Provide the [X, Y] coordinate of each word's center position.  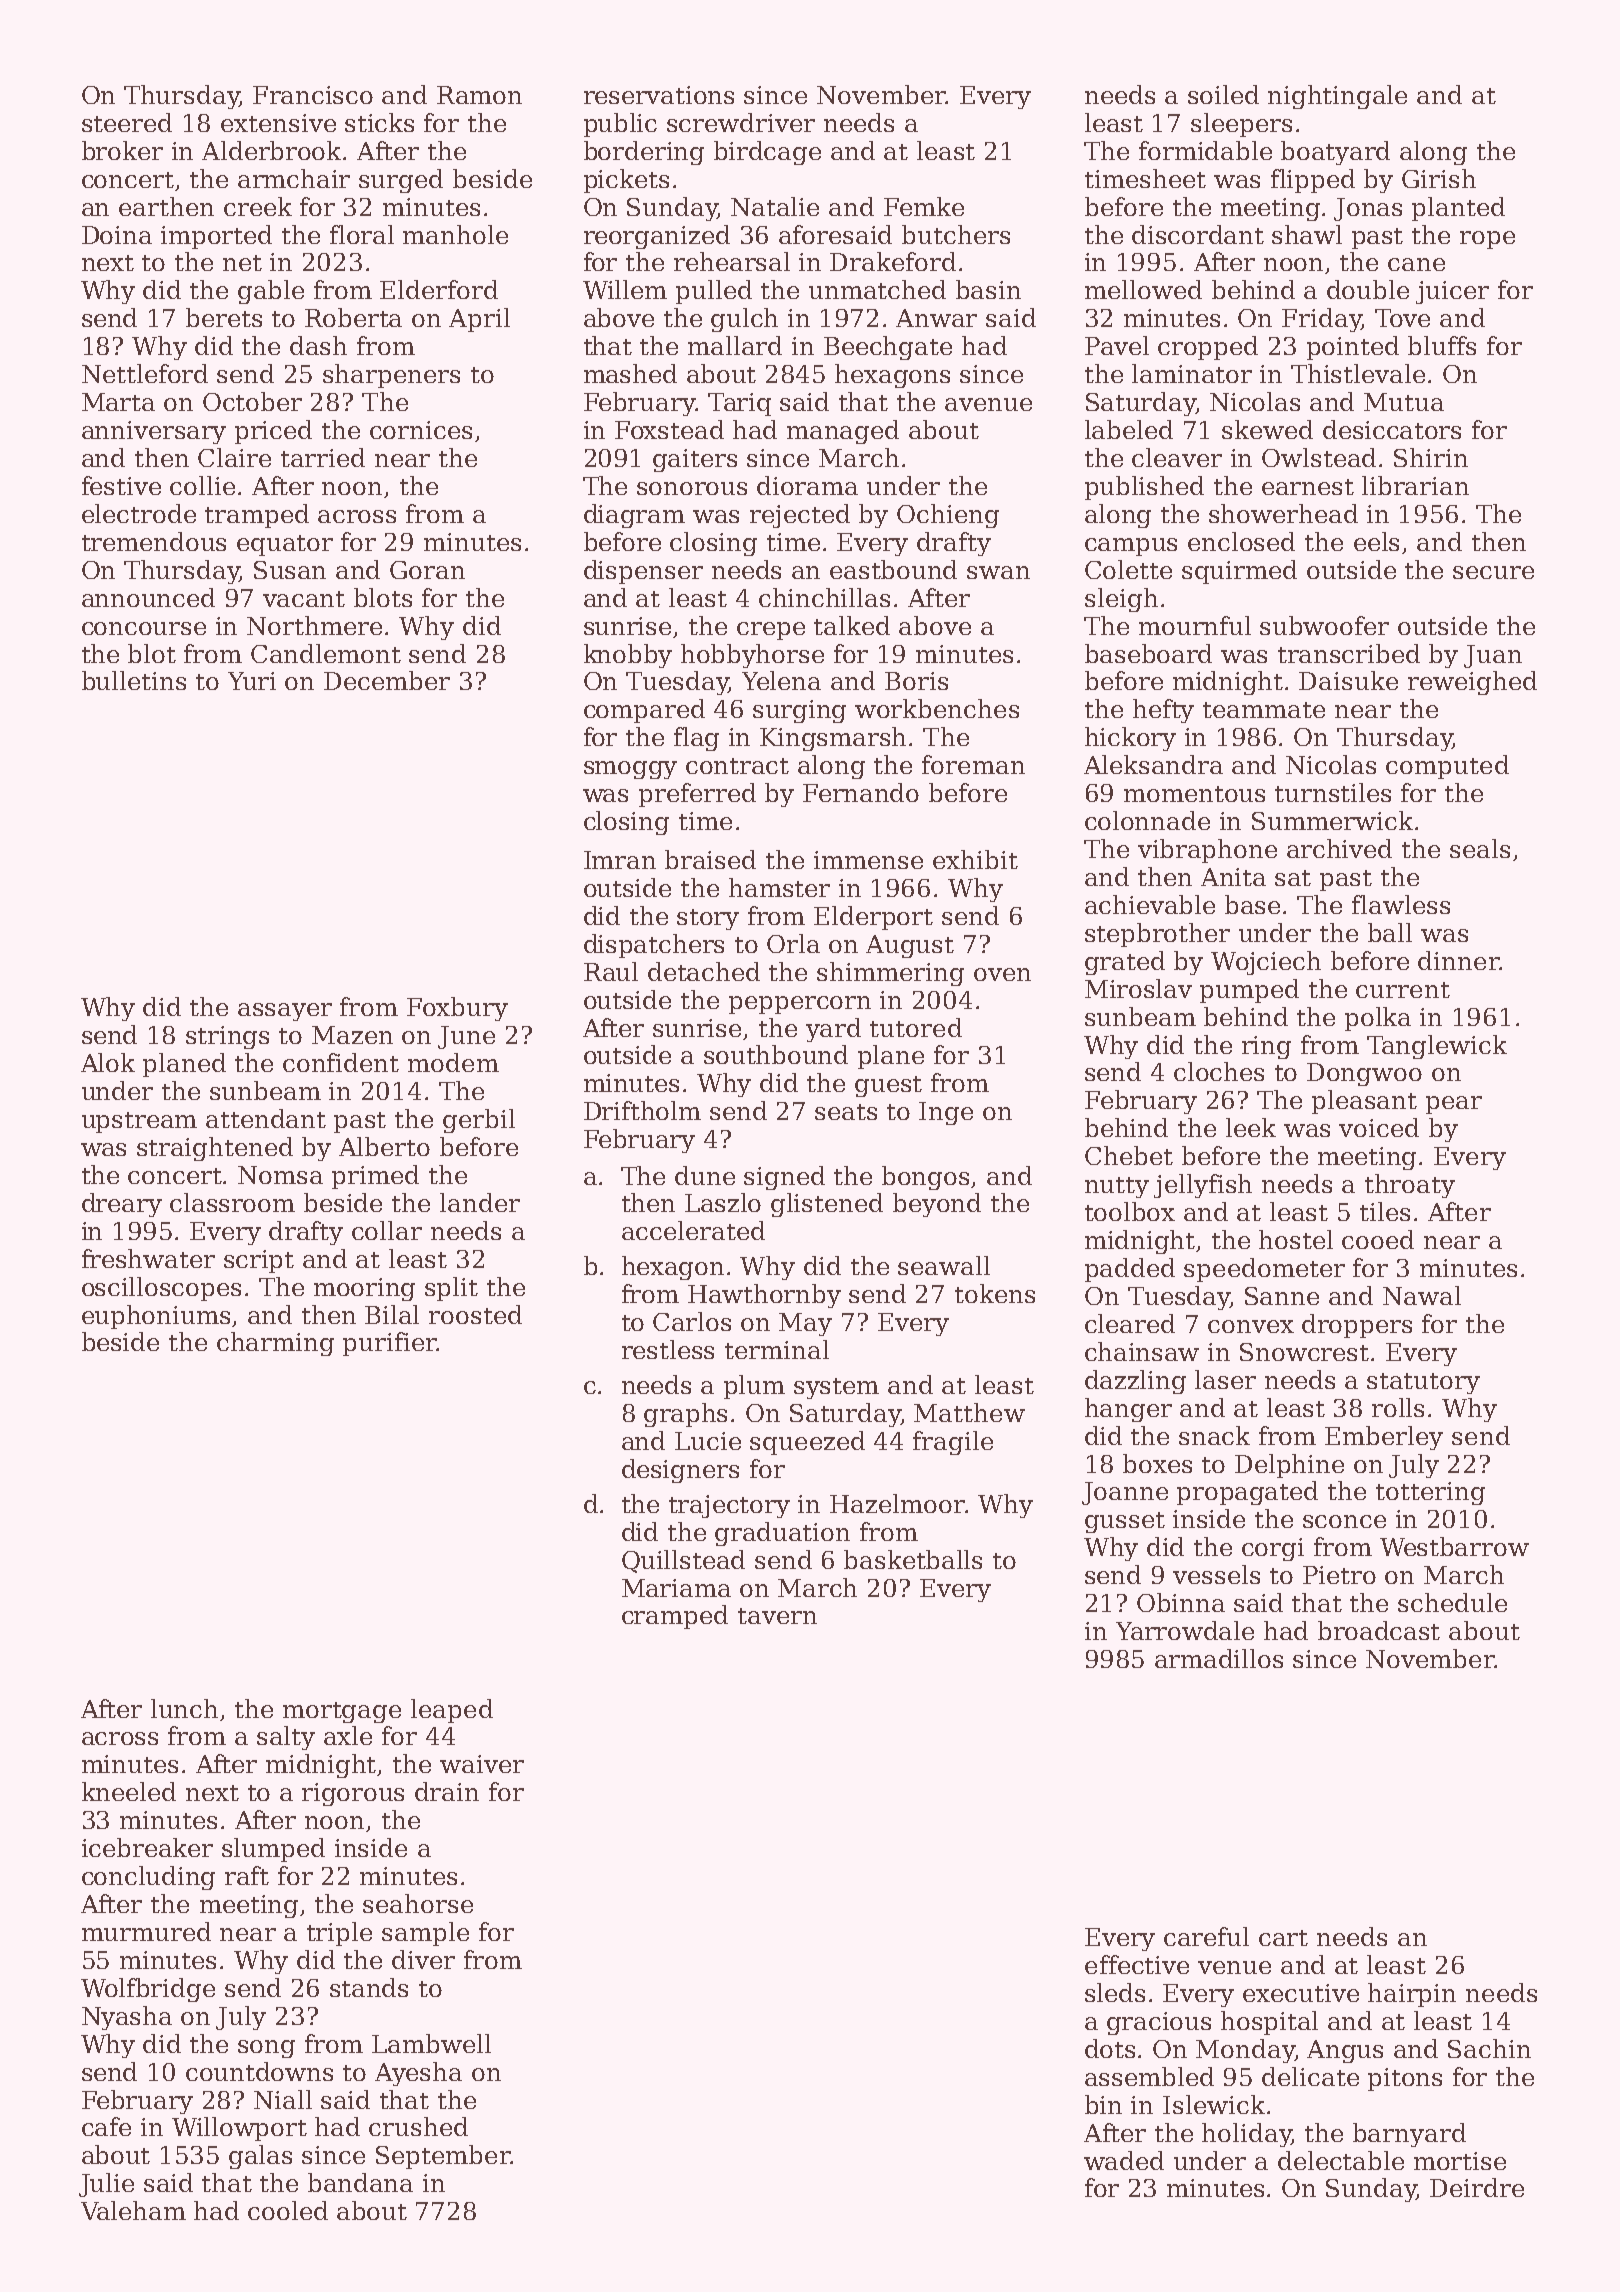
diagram [634, 516]
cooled [288, 2210]
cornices [421, 430]
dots [1110, 2048]
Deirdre [1477, 2187]
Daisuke [1348, 680]
